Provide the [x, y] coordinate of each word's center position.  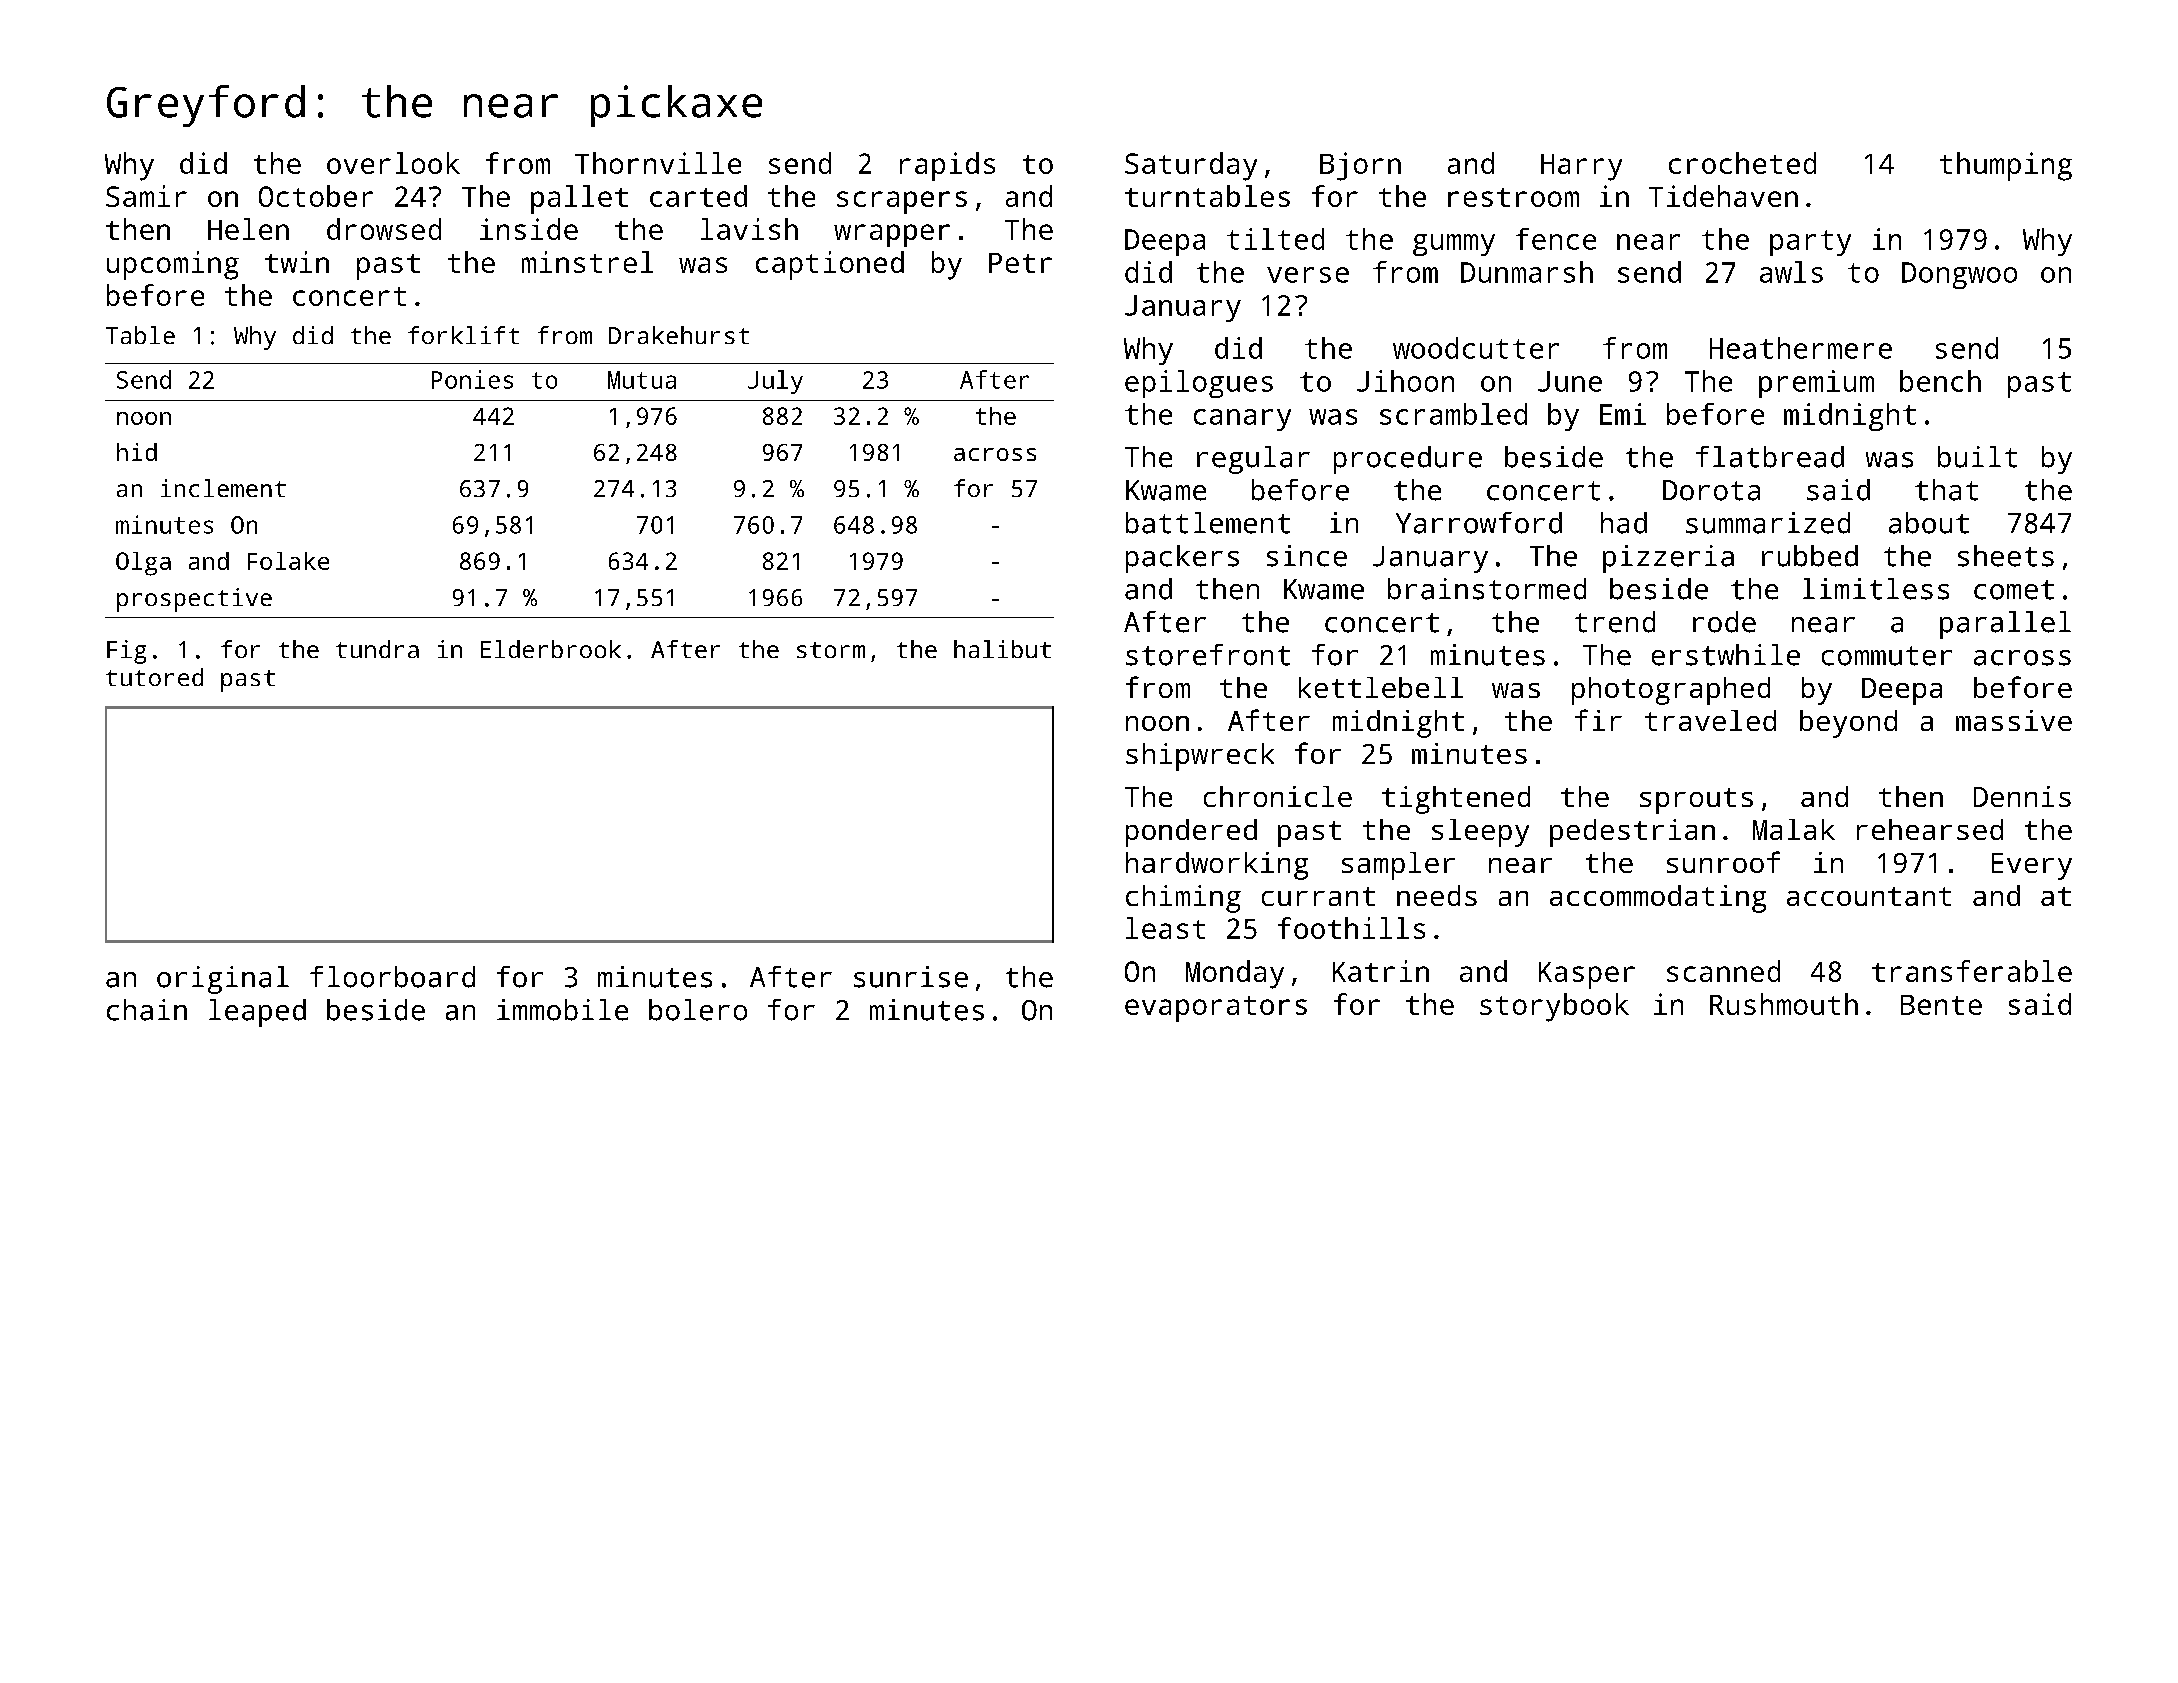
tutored [154, 677]
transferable [1972, 971]
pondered [1191, 833]
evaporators [1216, 1009]
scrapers [902, 202]
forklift [463, 335]
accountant [1869, 896]
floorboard [392, 977]
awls [1791, 272]
